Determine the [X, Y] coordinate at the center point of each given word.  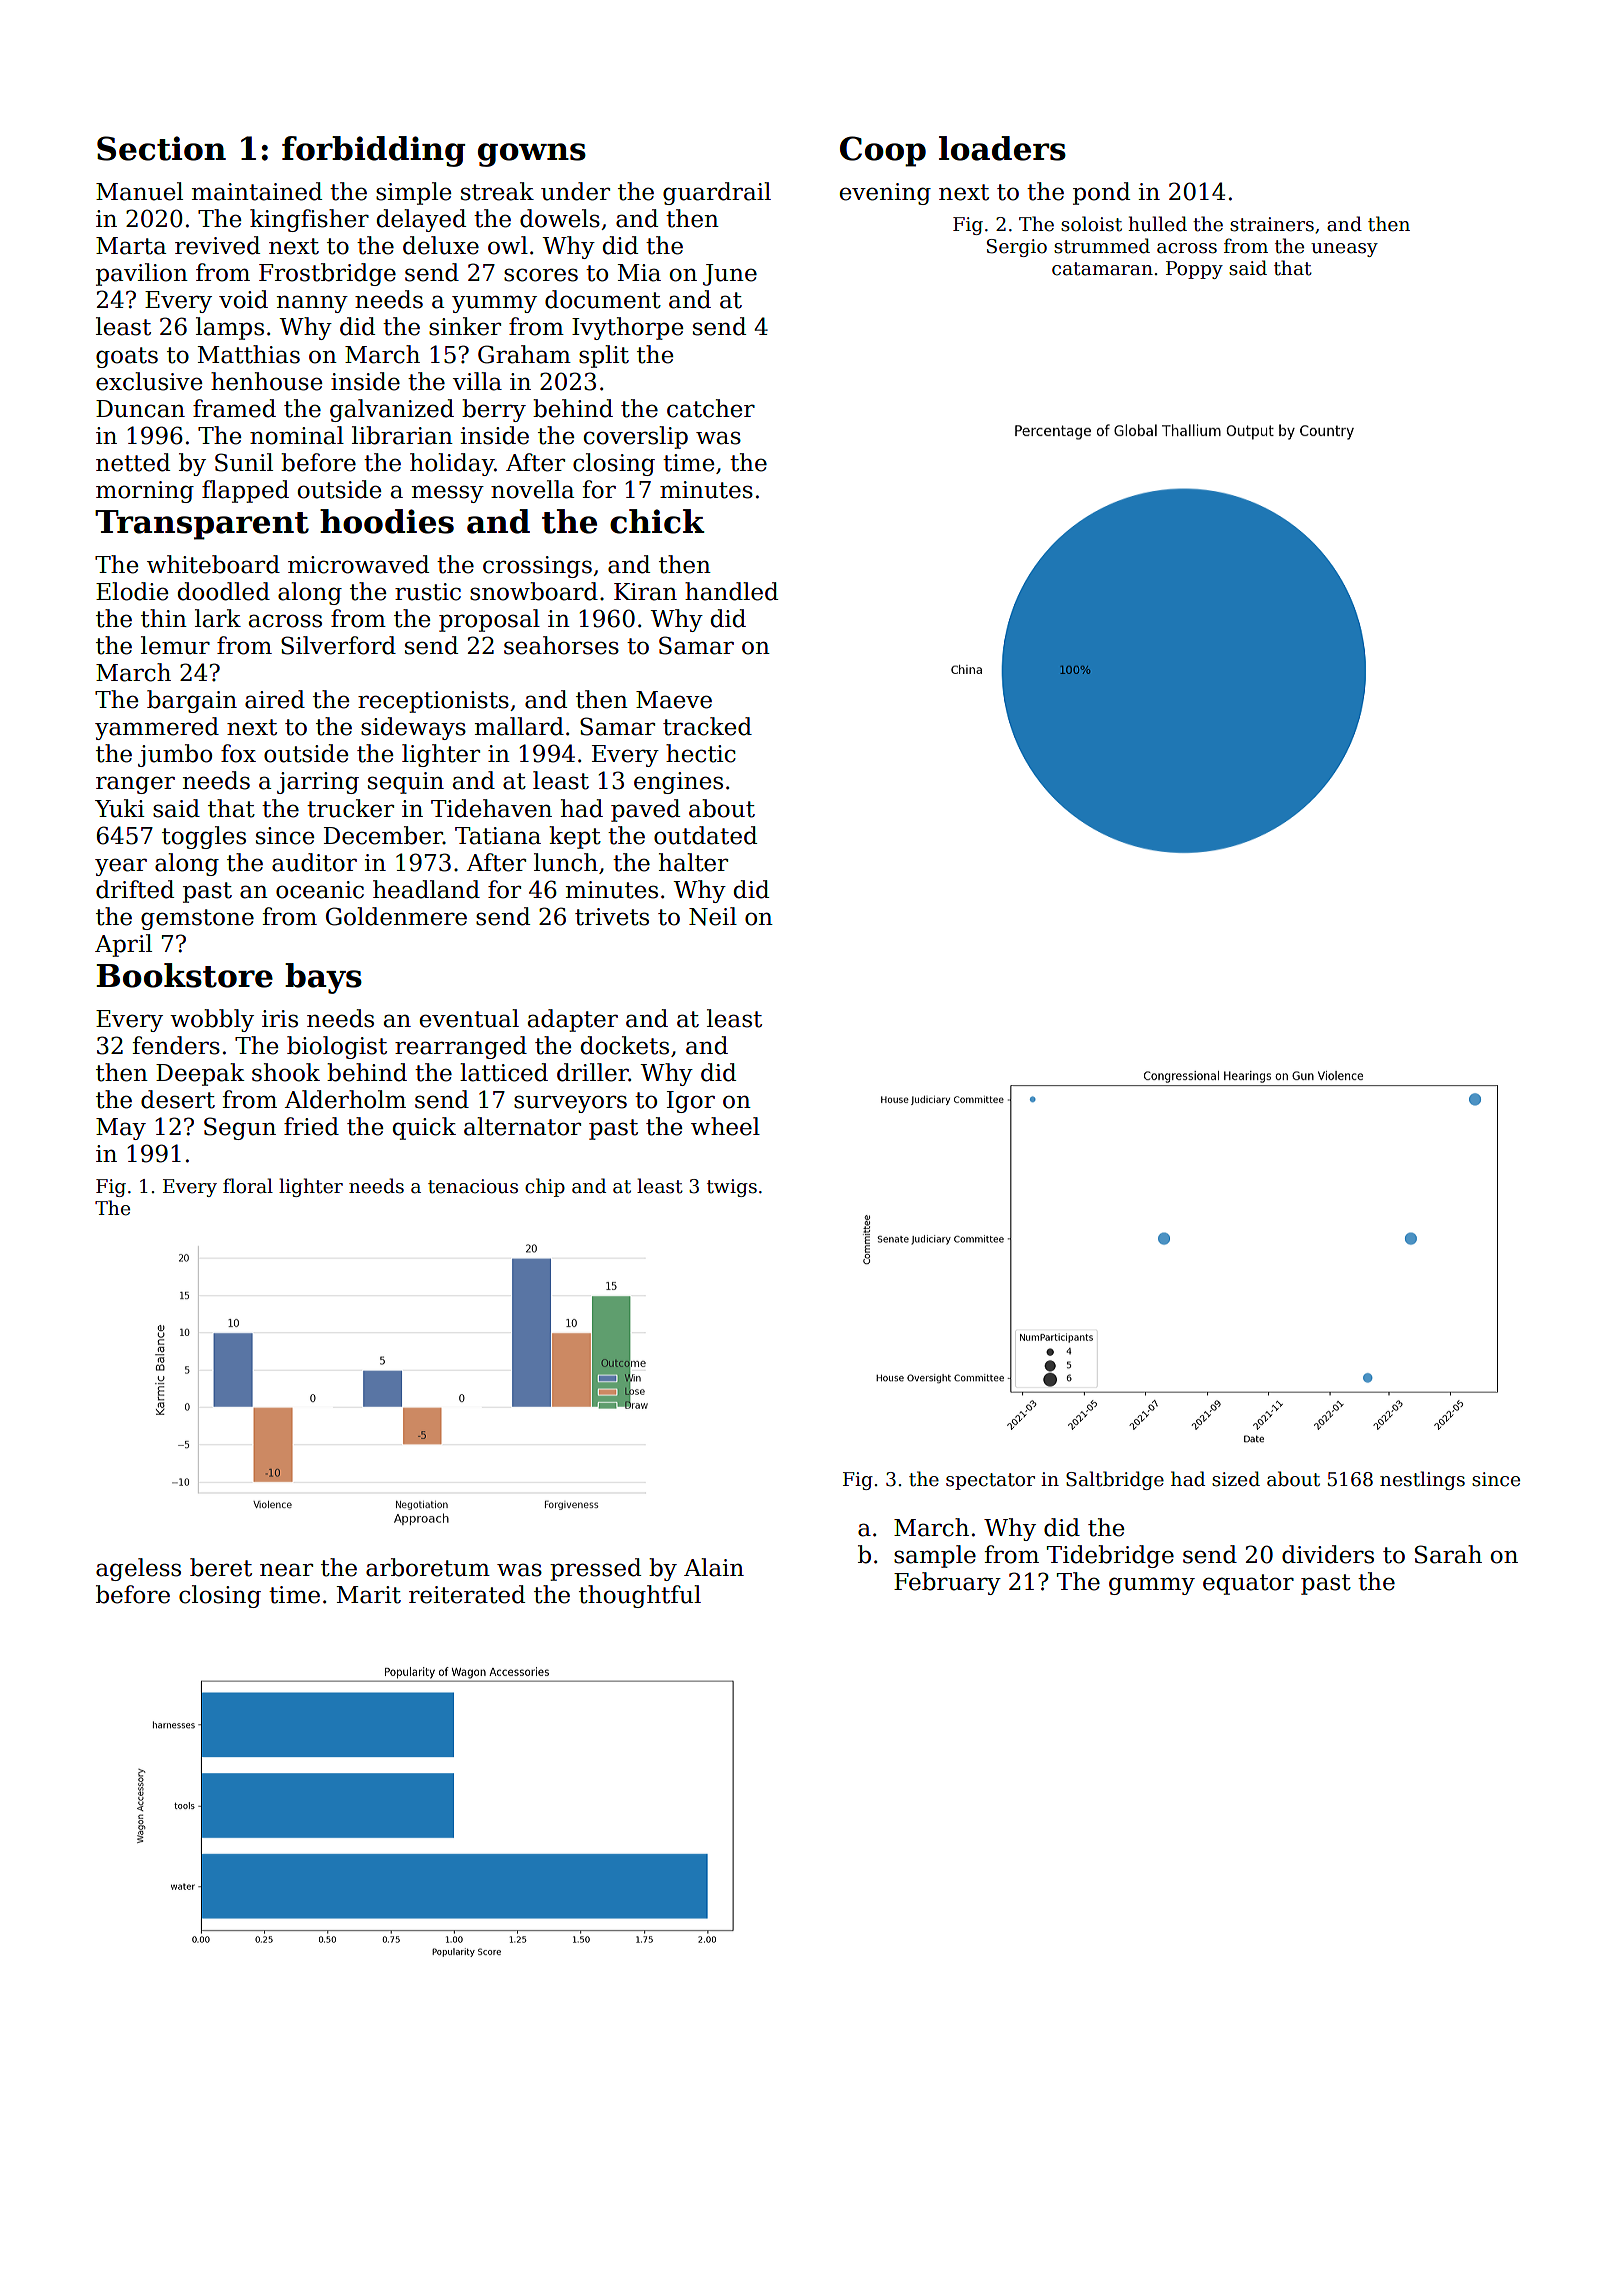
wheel [725, 1126]
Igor [691, 1102]
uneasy [1344, 250]
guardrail [717, 193]
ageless [138, 1569]
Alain [714, 1567]
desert [178, 1099]
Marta [131, 246]
